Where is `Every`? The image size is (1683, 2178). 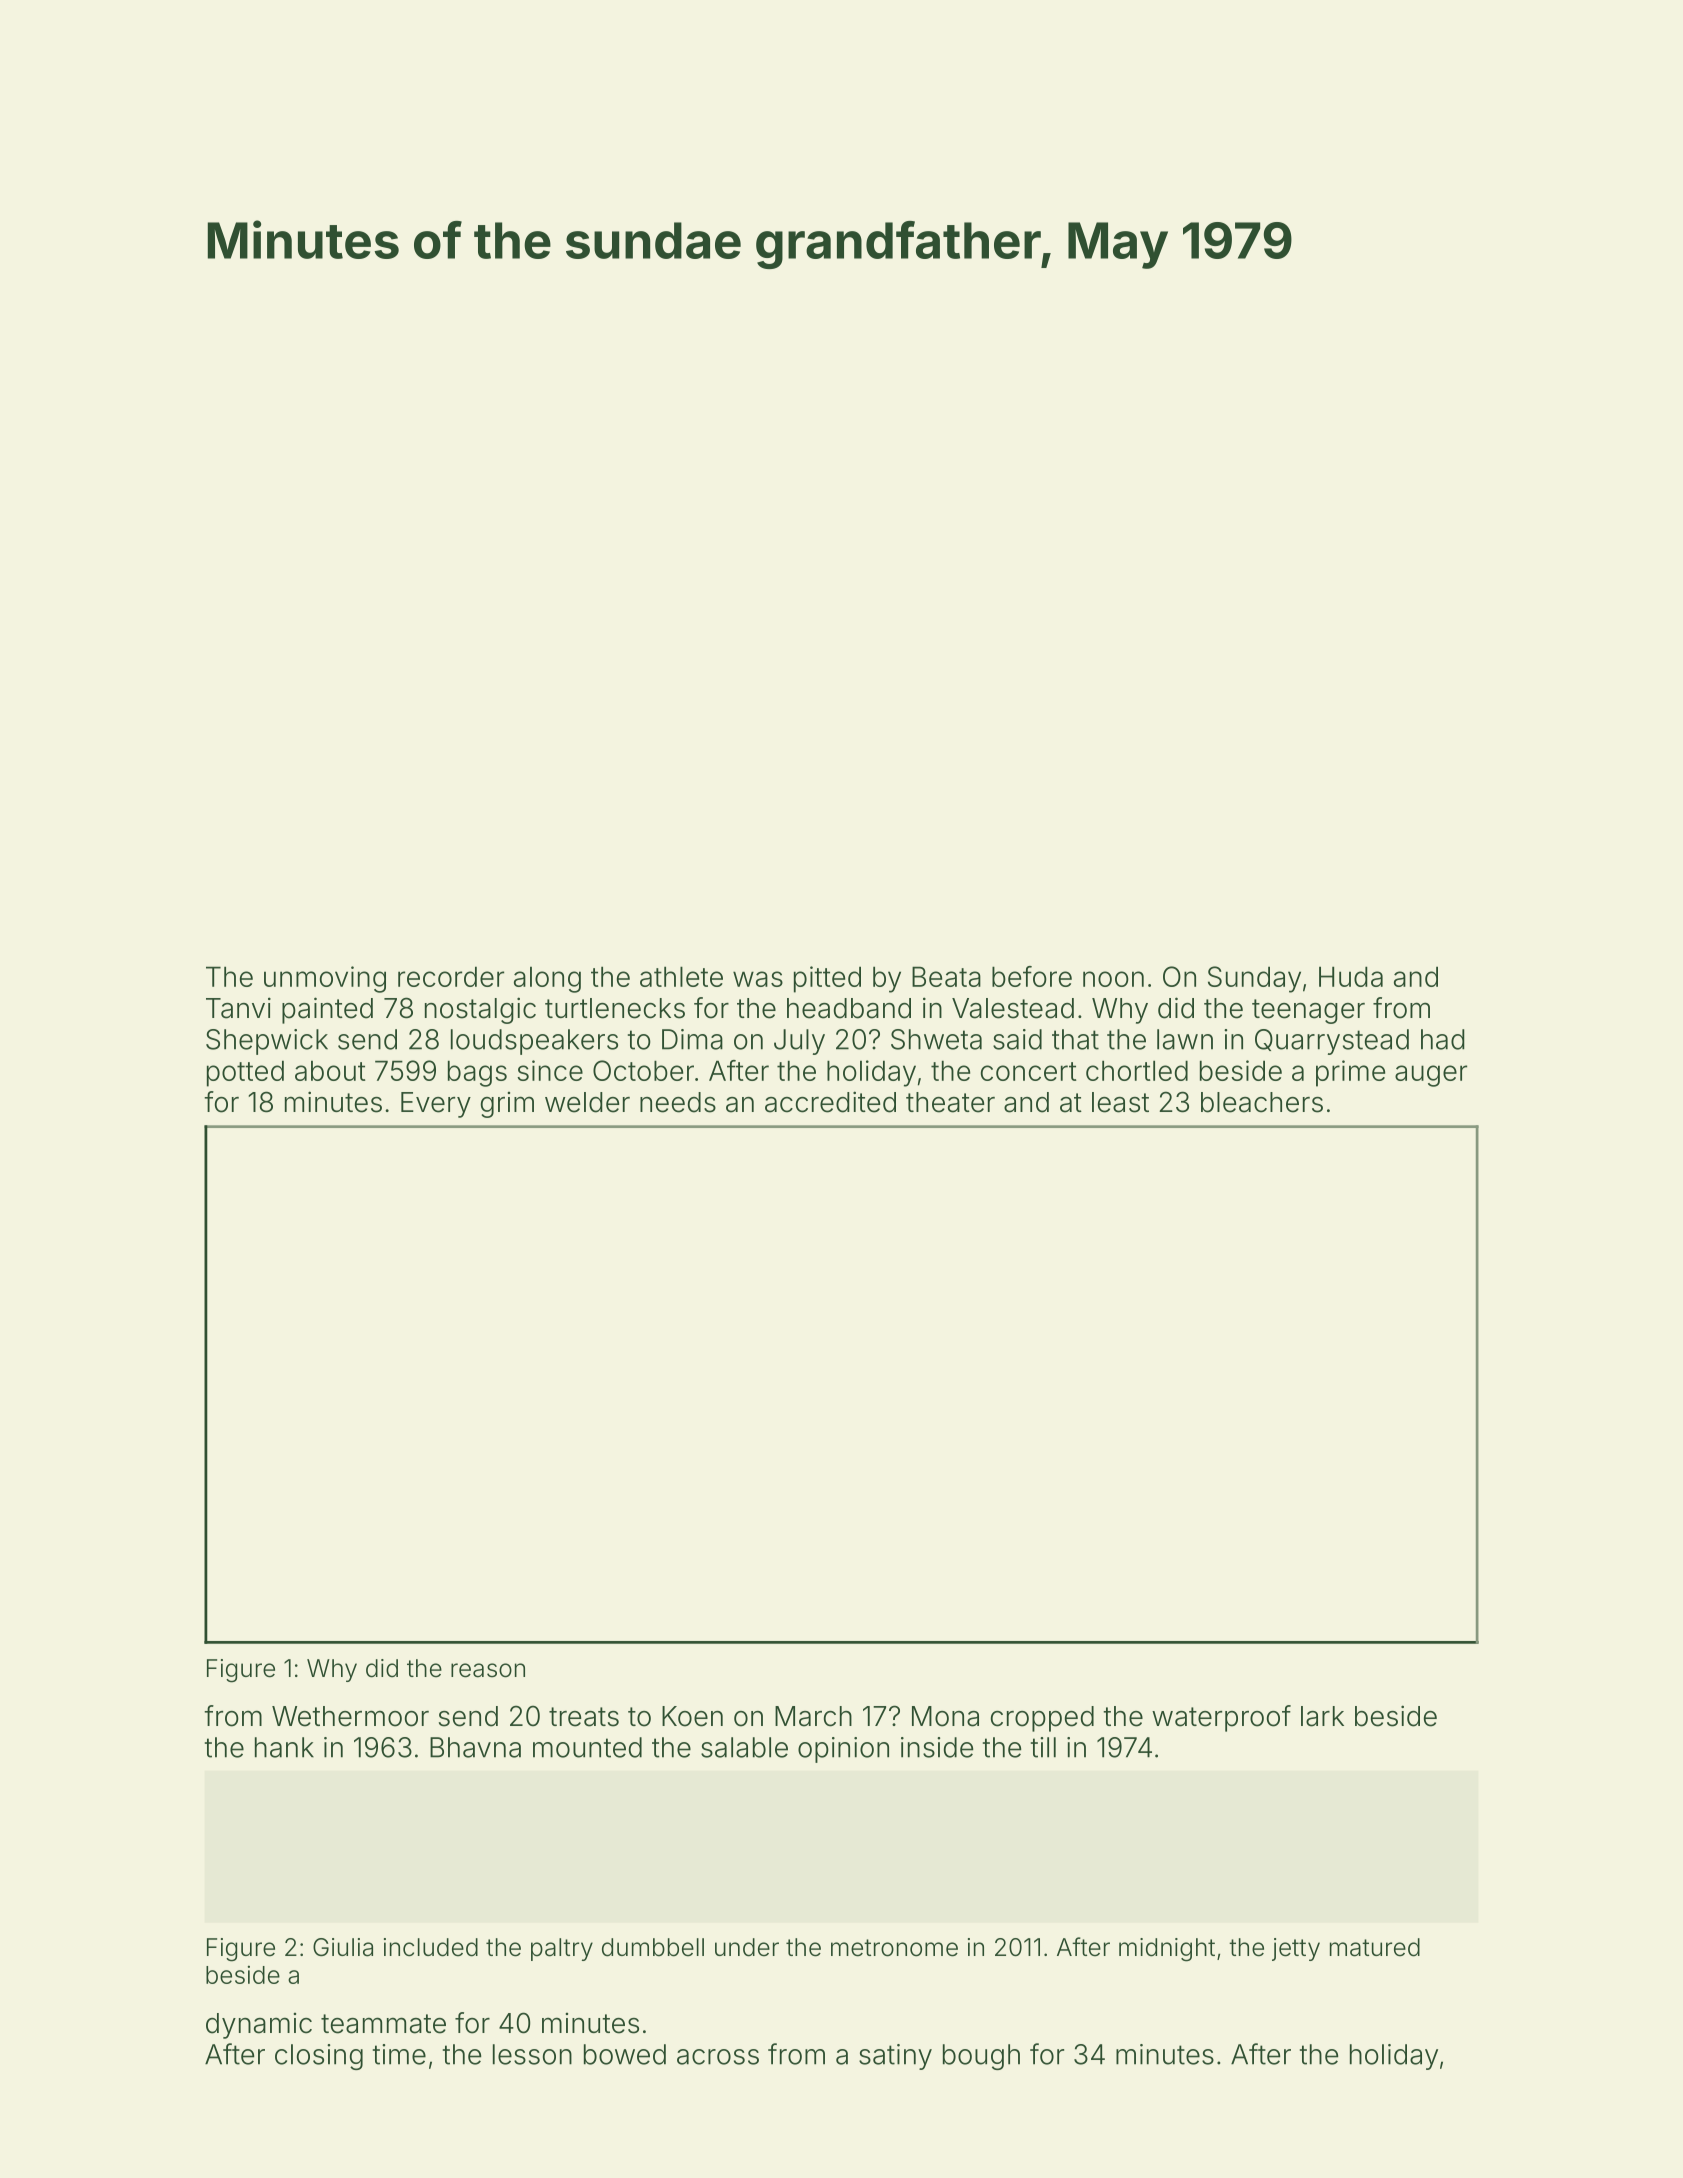 Every is located at coordinates (436, 1105).
